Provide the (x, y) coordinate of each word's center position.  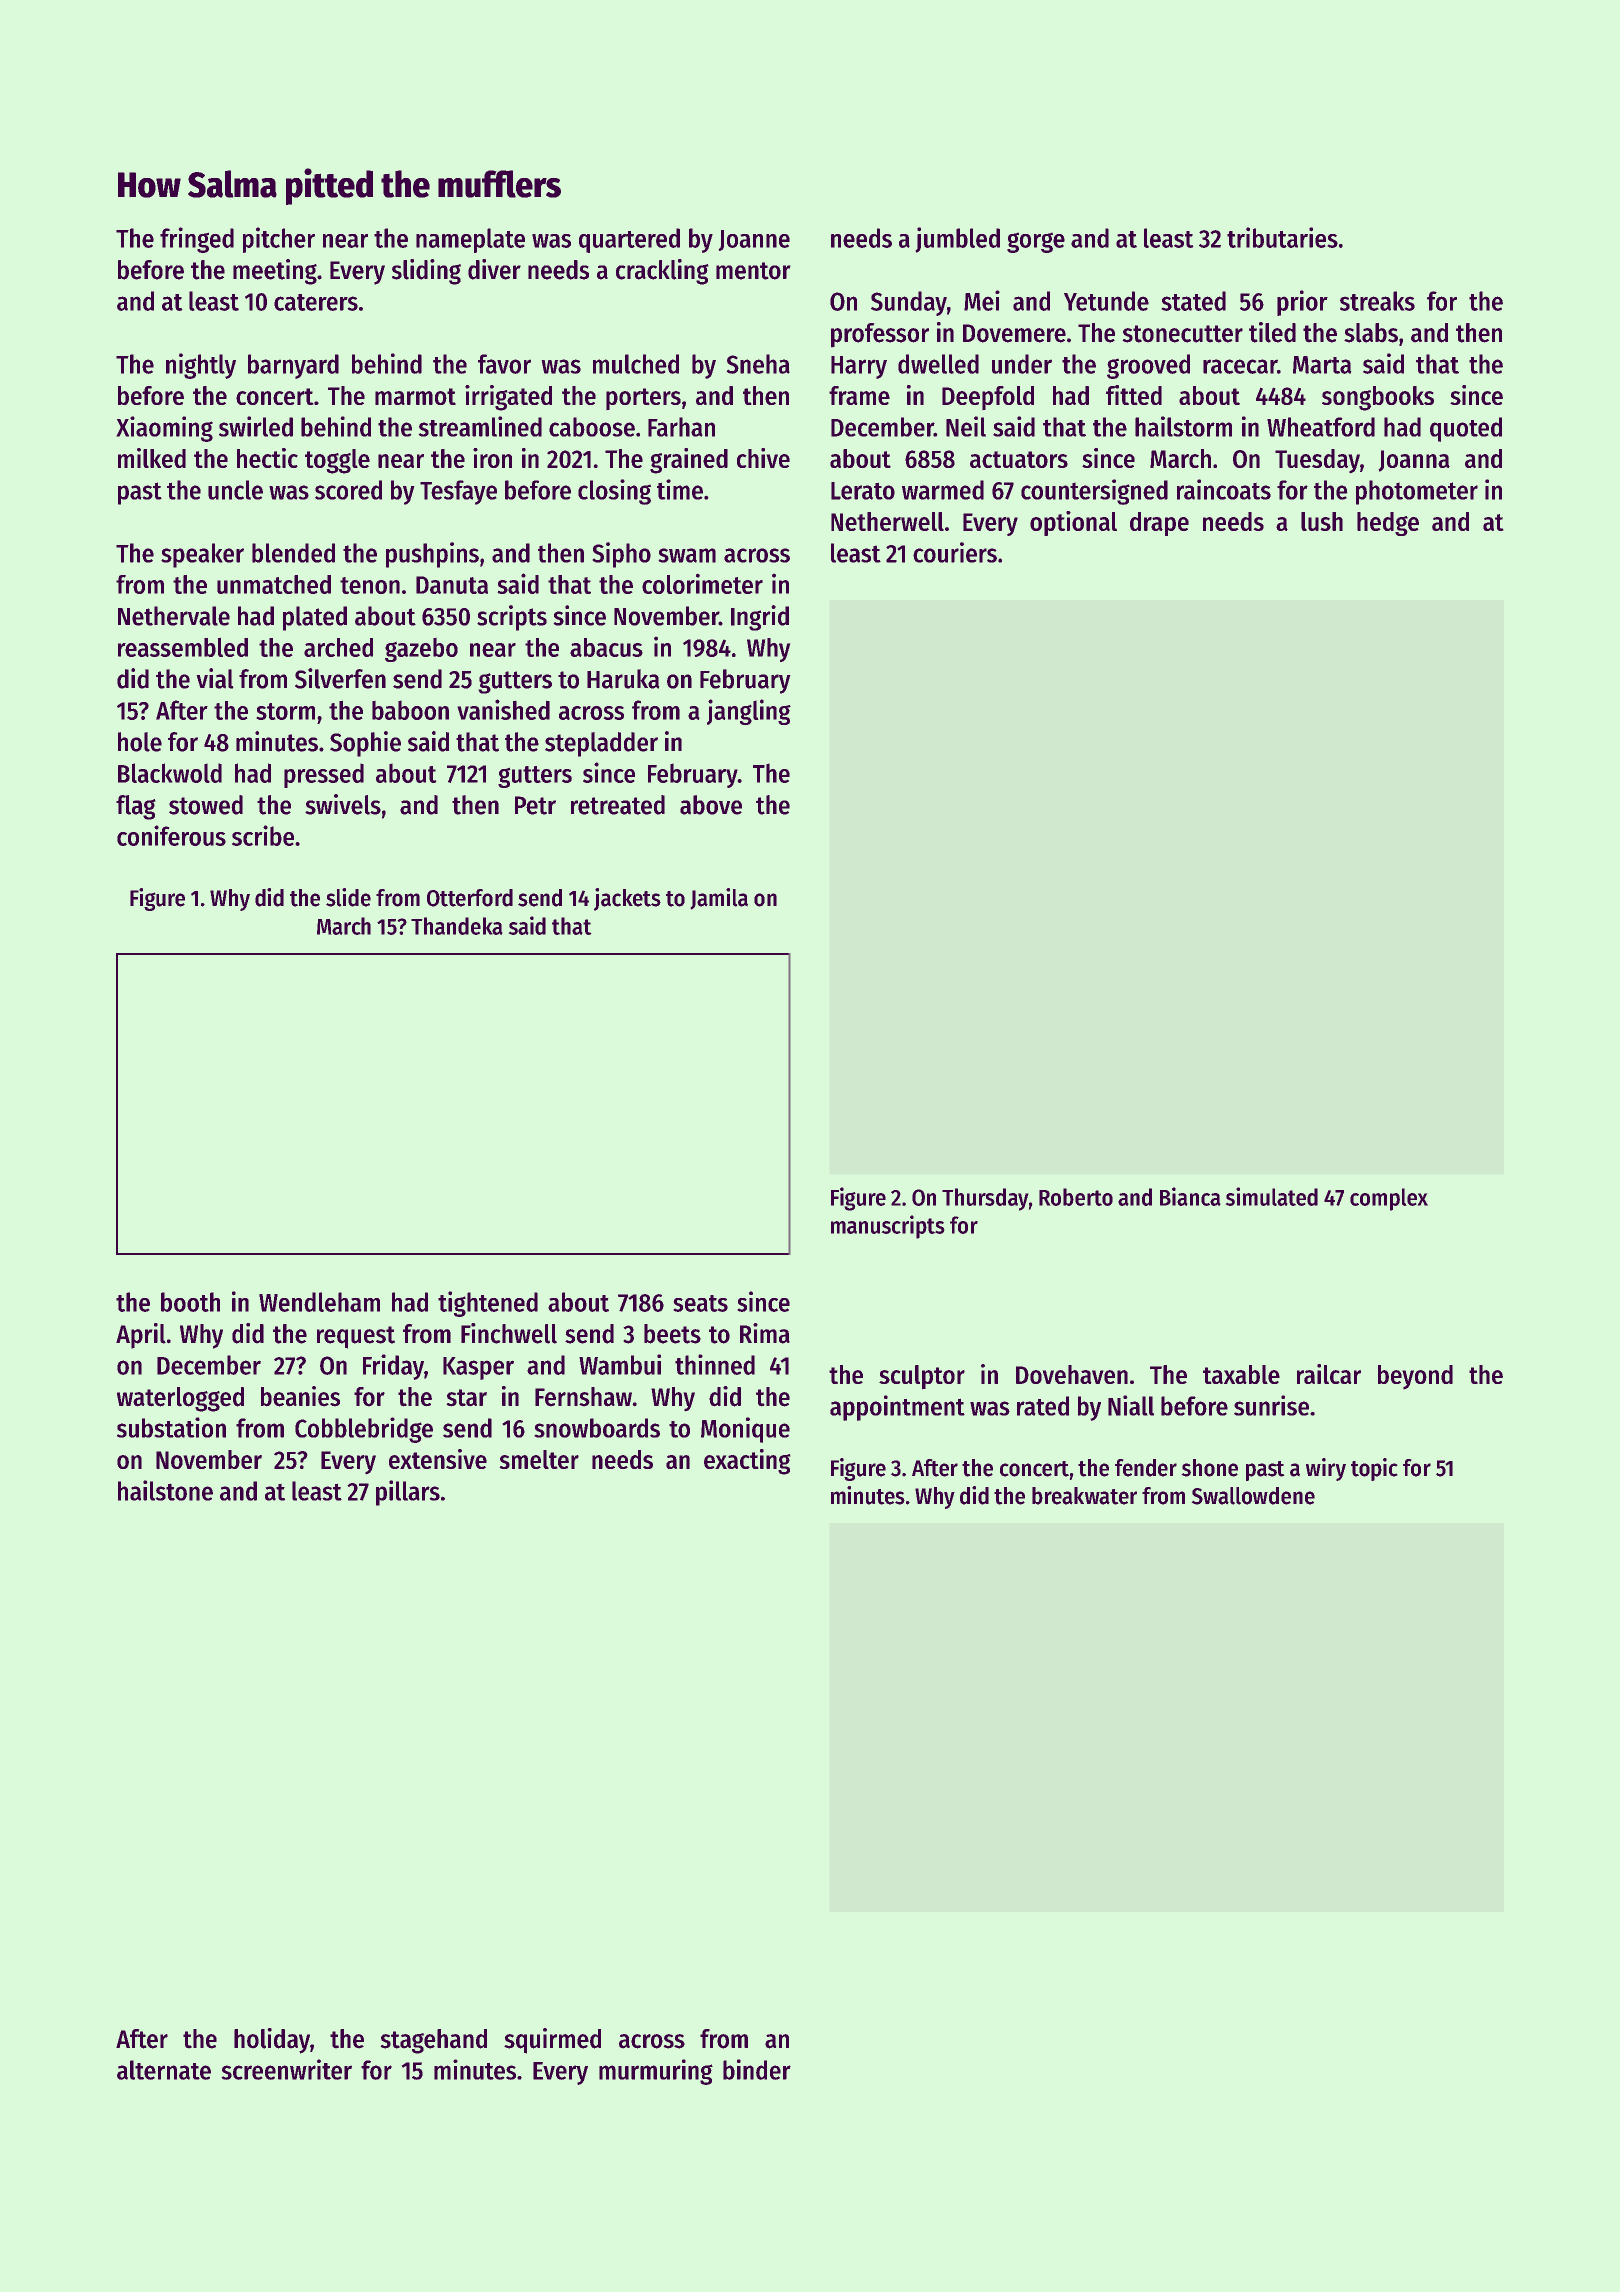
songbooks (1378, 398)
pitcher (279, 240)
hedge (1388, 524)
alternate (164, 2070)
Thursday (985, 1199)
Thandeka (456, 926)
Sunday (909, 303)
